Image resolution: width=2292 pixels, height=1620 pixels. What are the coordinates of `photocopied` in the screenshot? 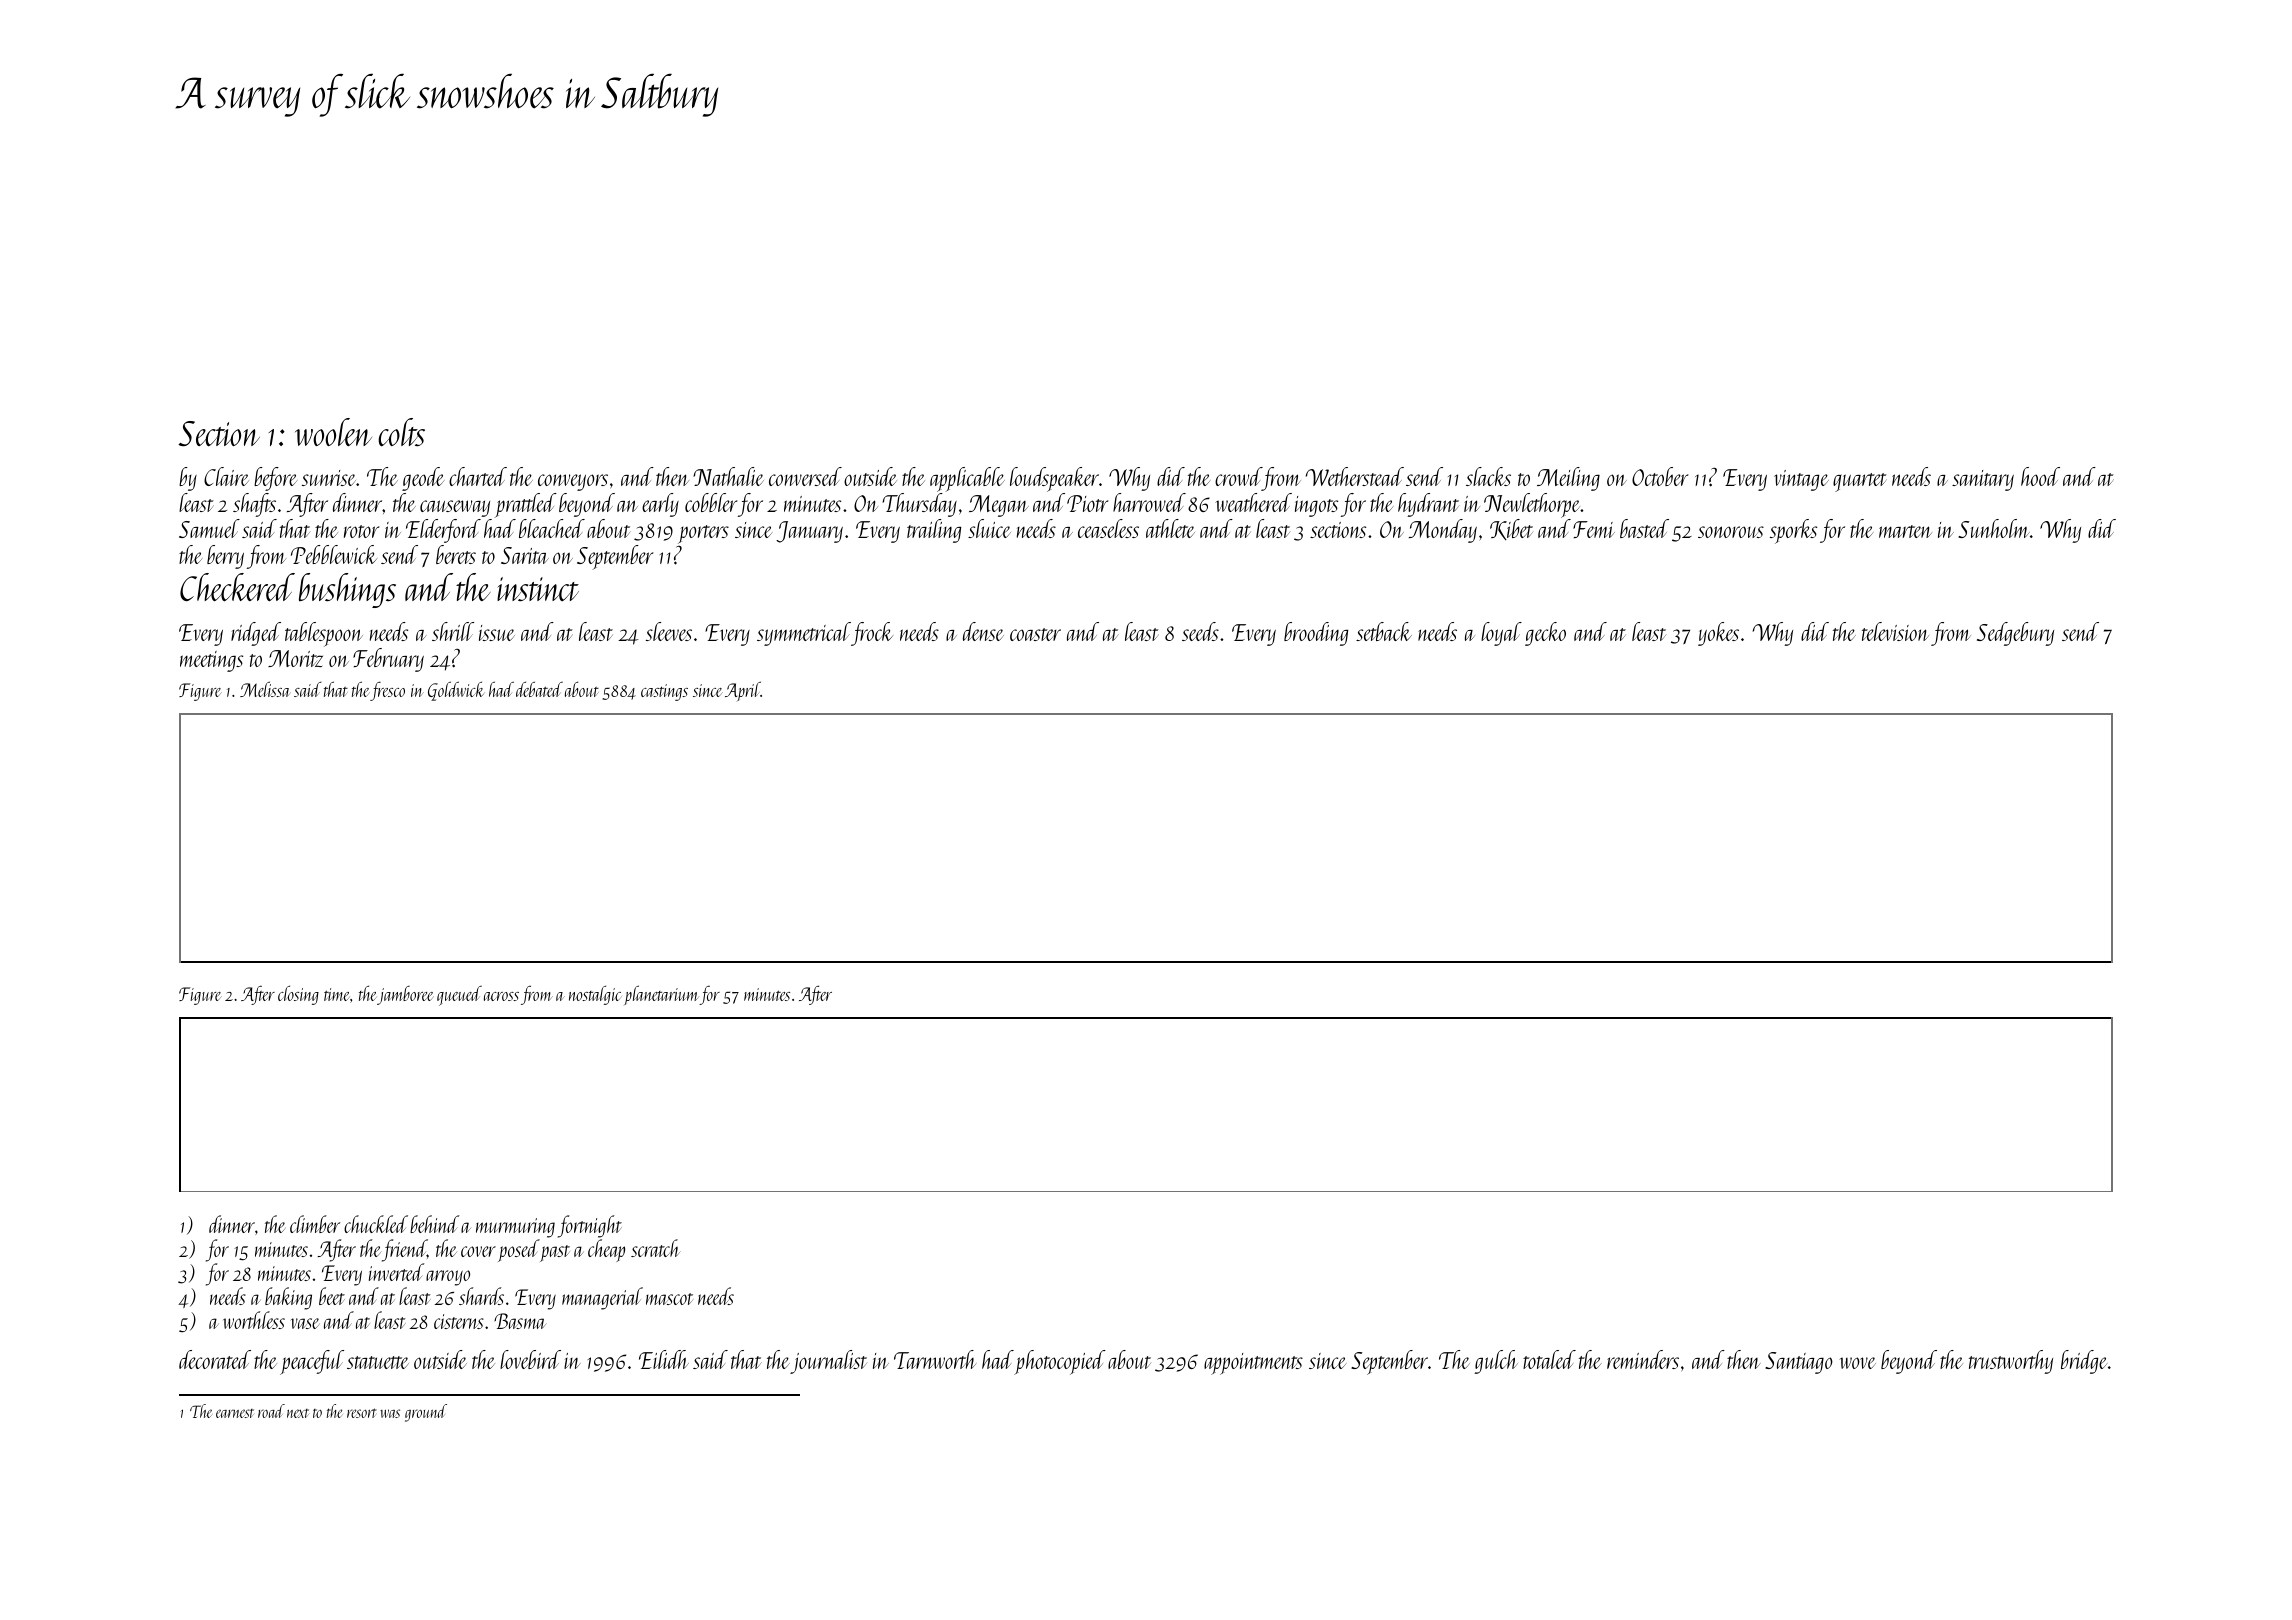 It's located at (1060, 1362).
